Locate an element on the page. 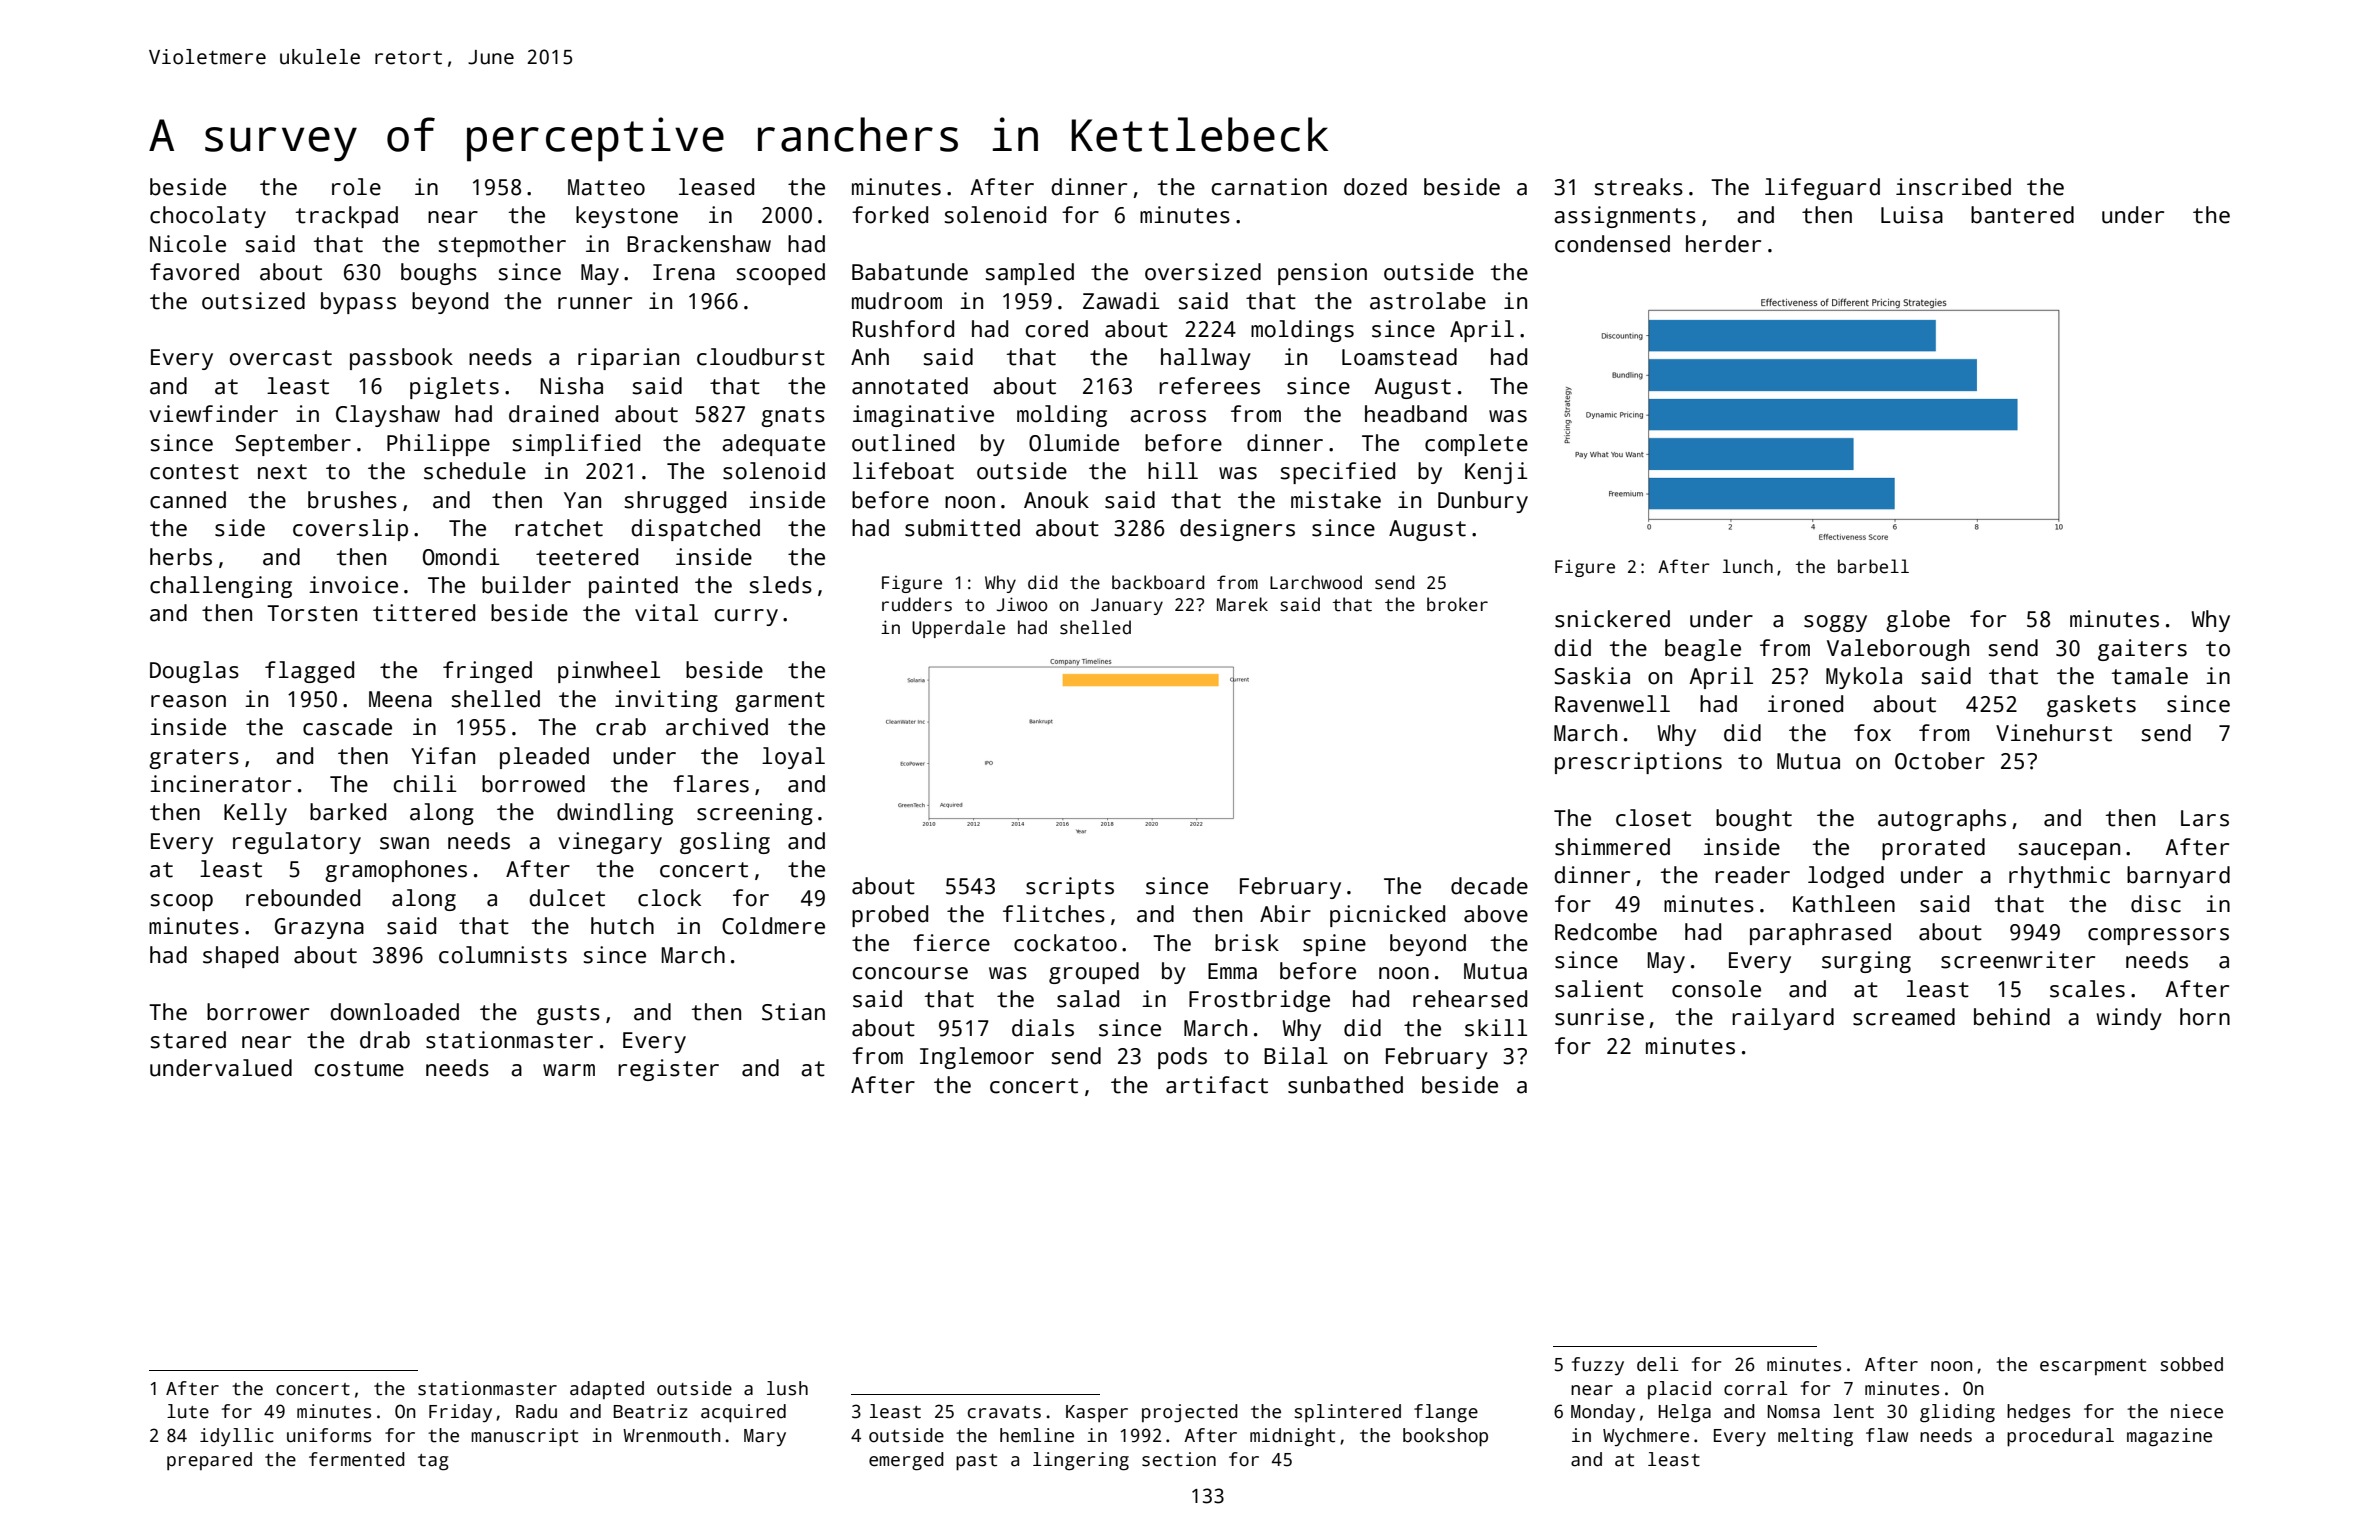  forked is located at coordinates (890, 215).
